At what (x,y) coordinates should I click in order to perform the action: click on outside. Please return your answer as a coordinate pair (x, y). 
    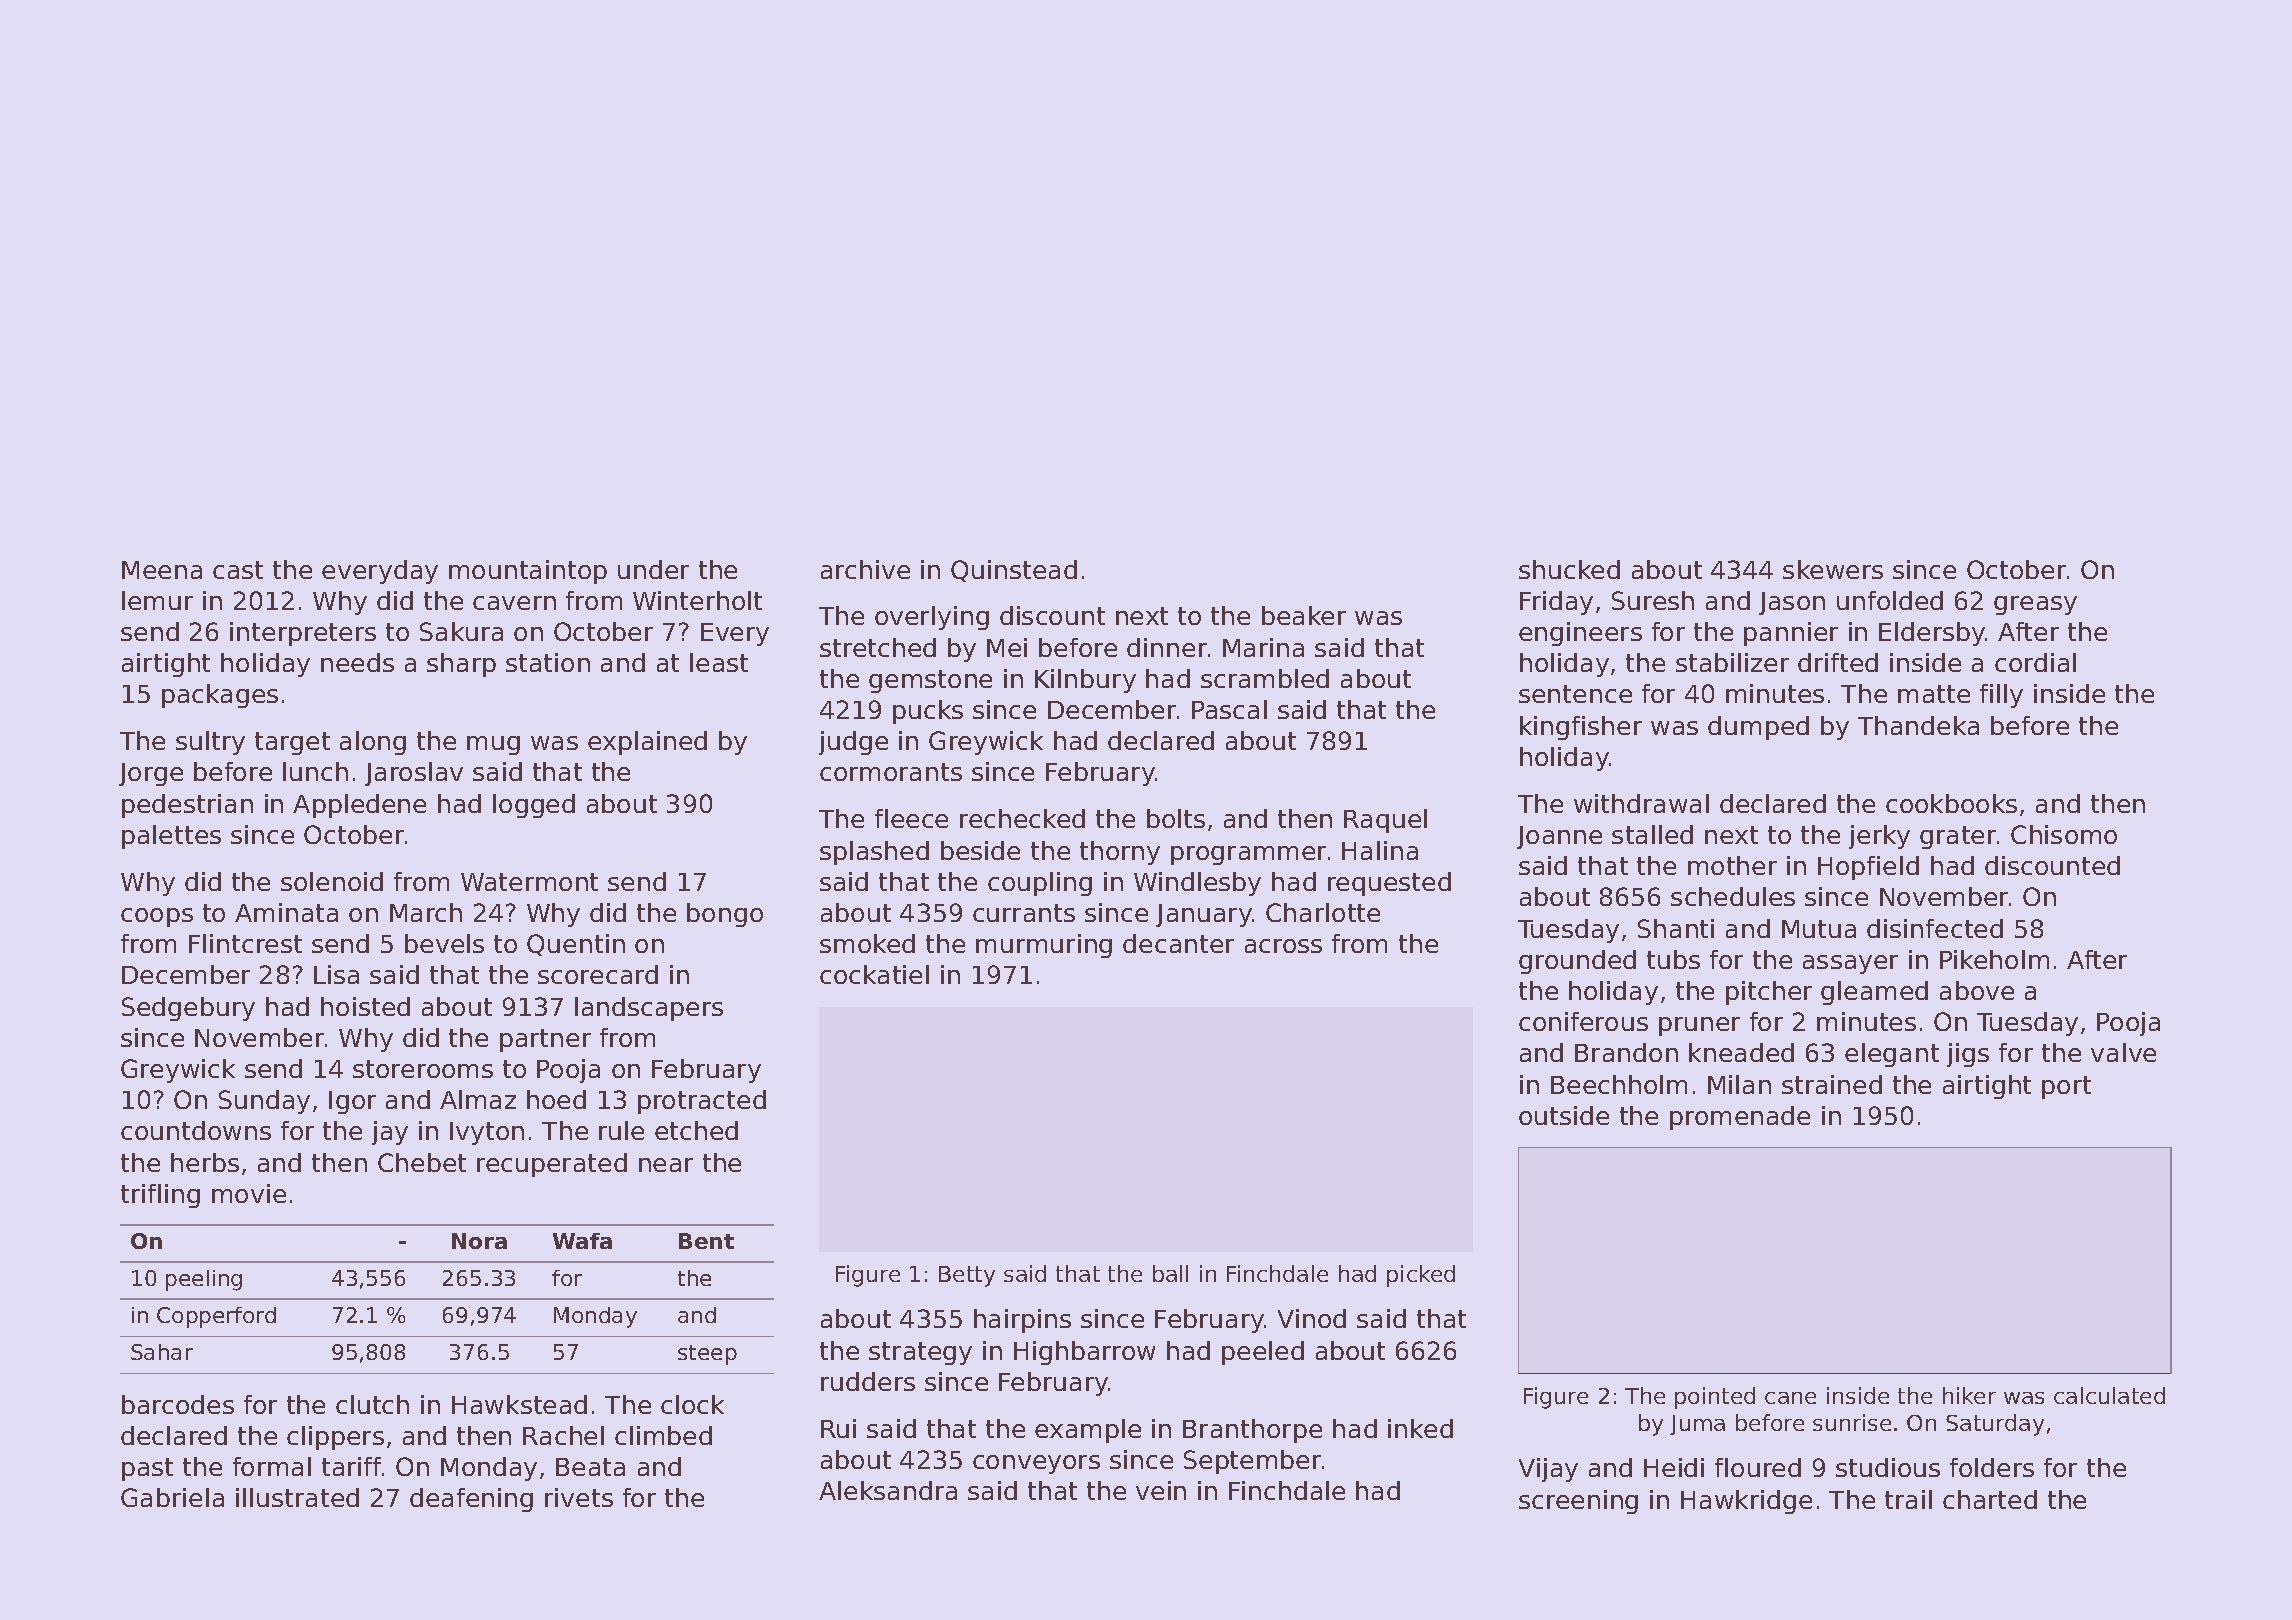
    Looking at the image, I should click on (1564, 1115).
